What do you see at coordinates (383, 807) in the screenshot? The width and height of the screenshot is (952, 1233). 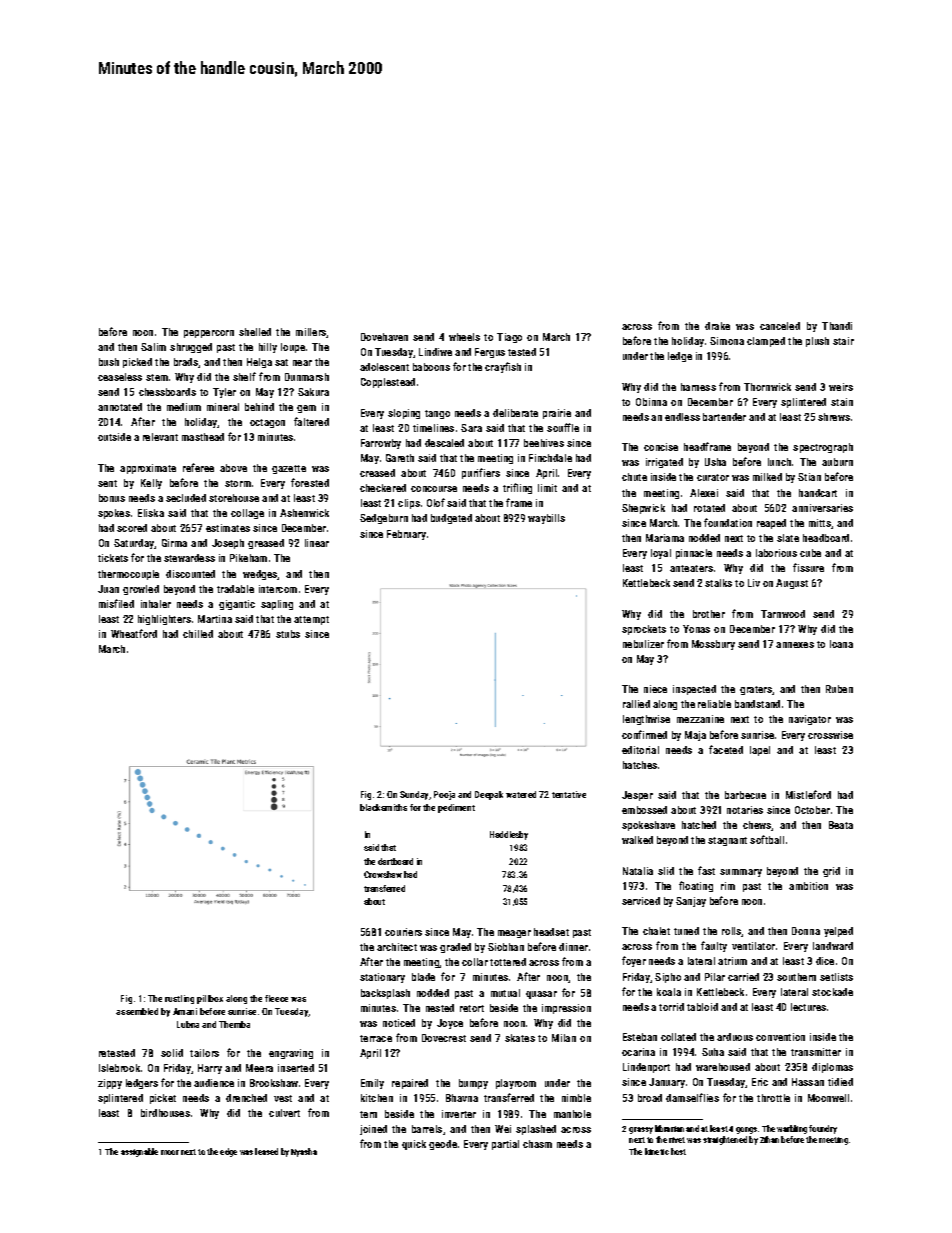 I see `blacksmiths` at bounding box center [383, 807].
